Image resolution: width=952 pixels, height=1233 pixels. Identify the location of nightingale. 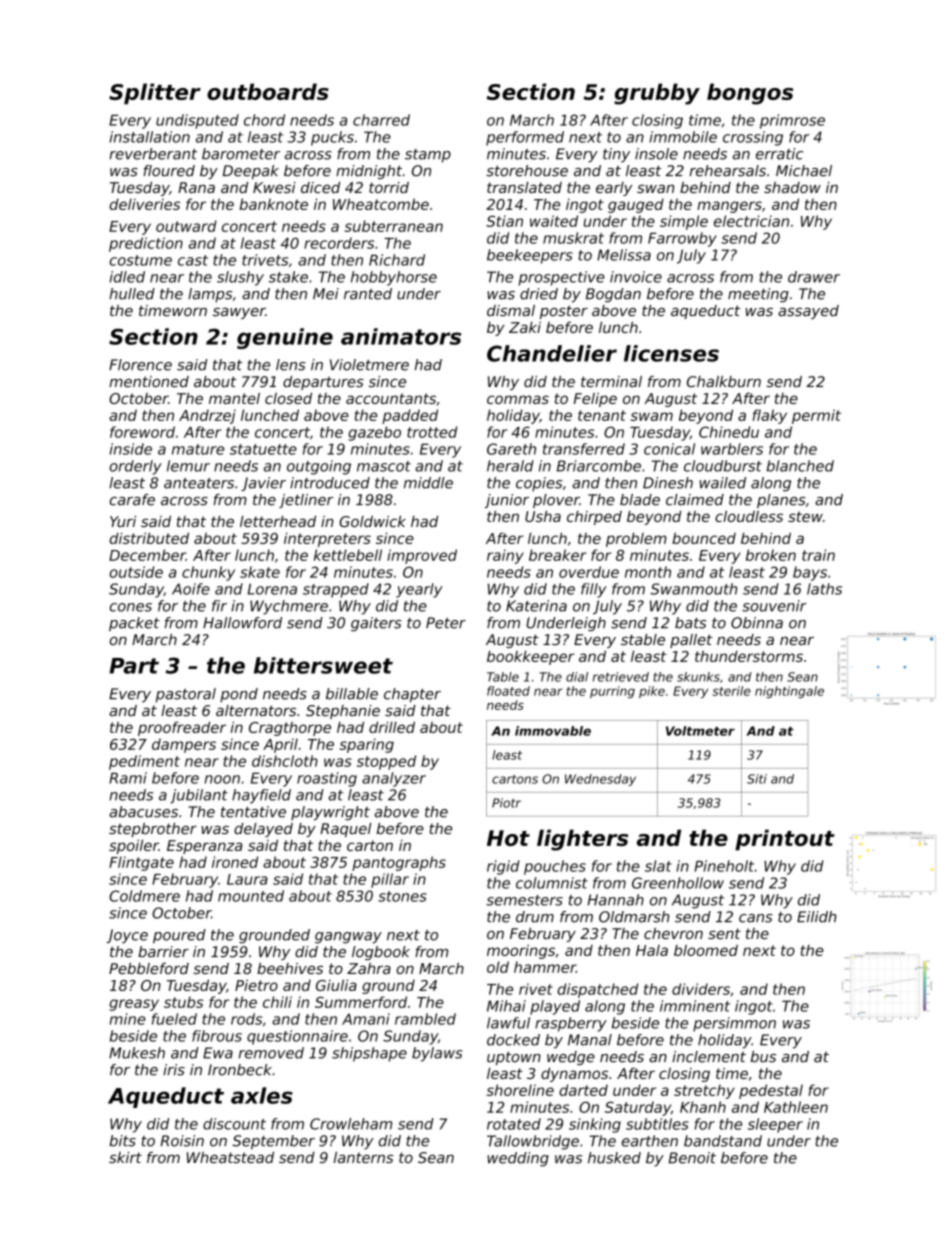
(789, 692).
